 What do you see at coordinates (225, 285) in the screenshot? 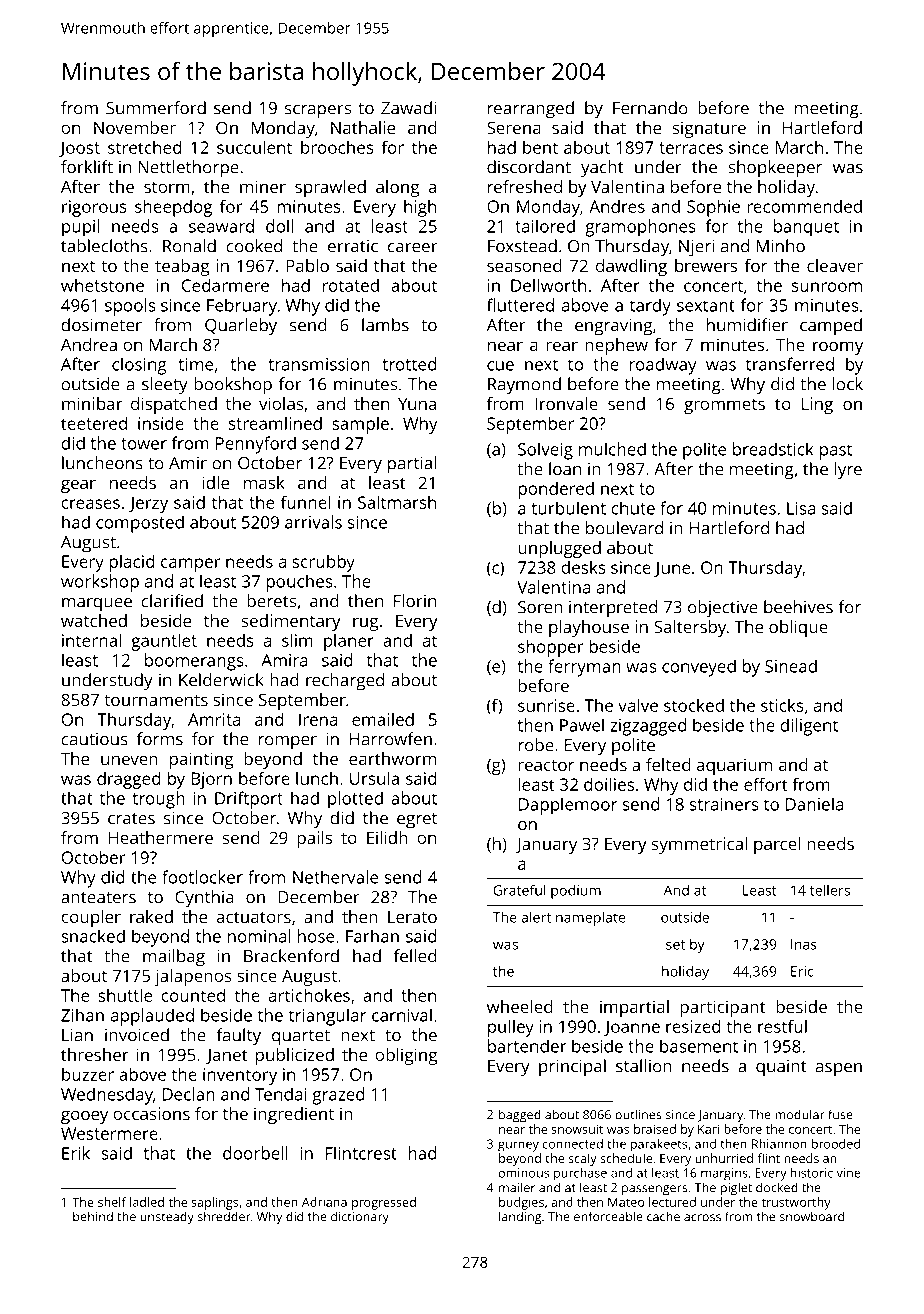
I see `Cedarmere` at bounding box center [225, 285].
